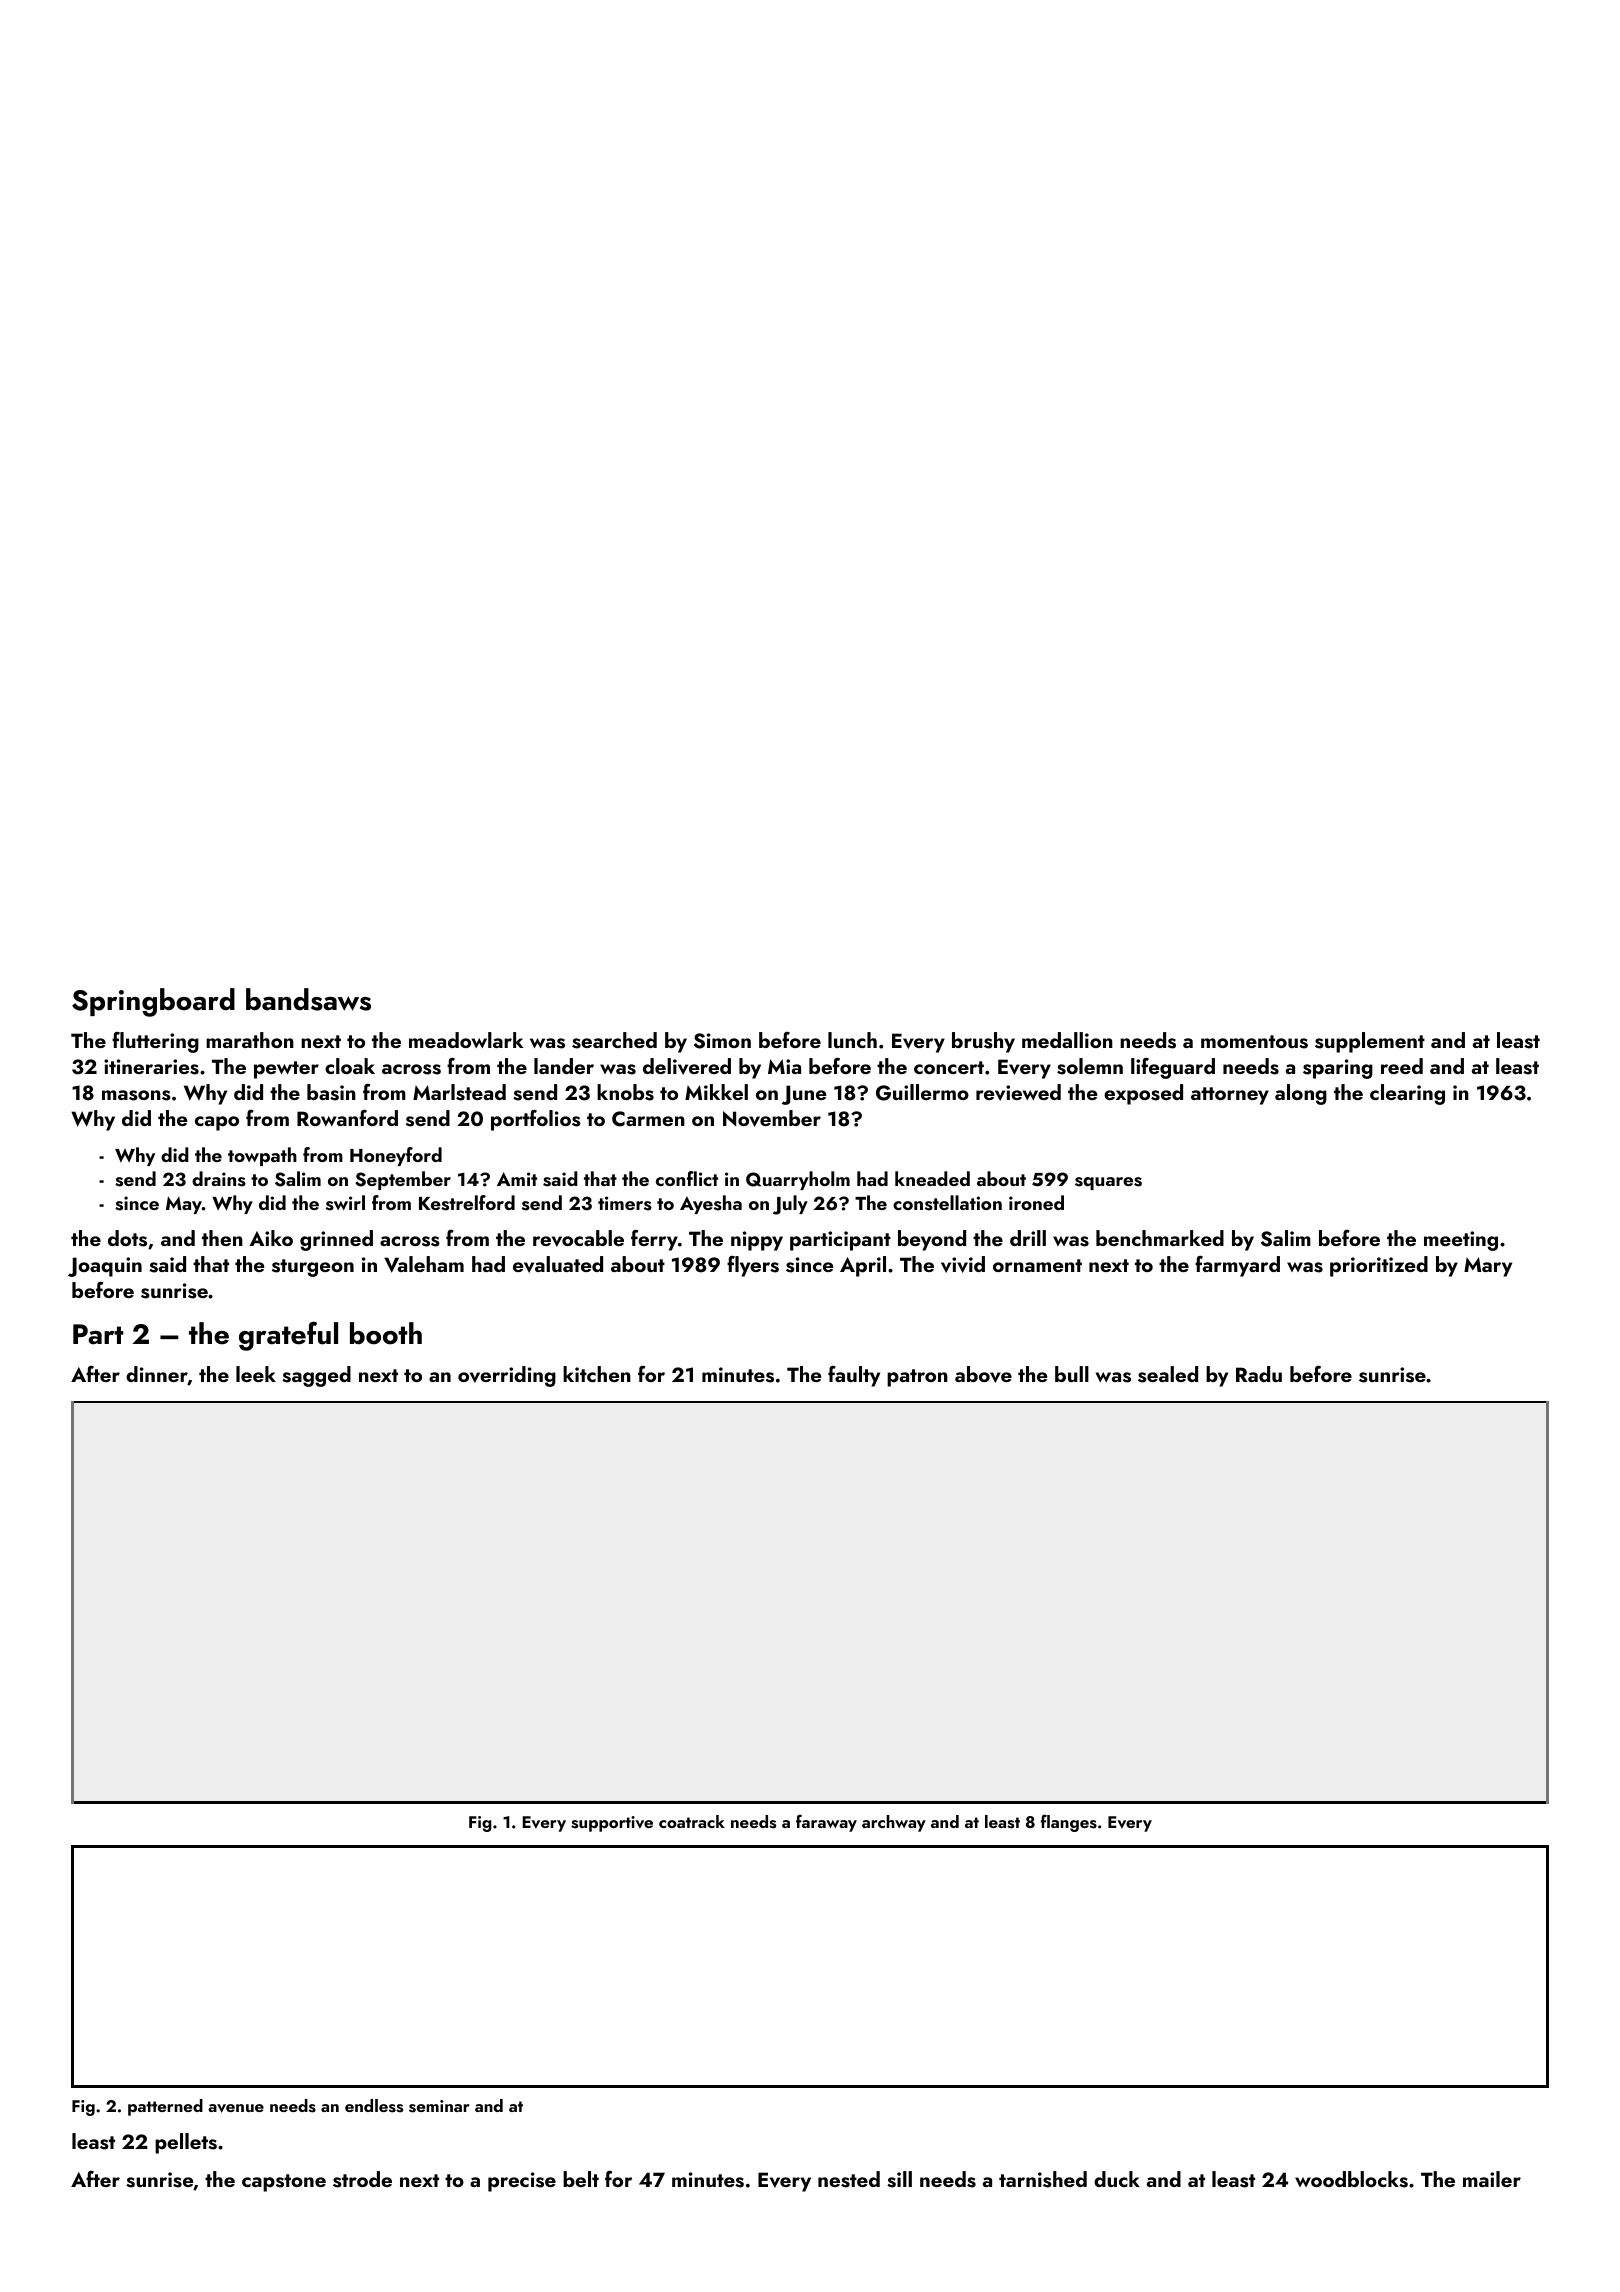  Describe the element at coordinates (849, 2179) in the screenshot. I see `nested` at that location.
